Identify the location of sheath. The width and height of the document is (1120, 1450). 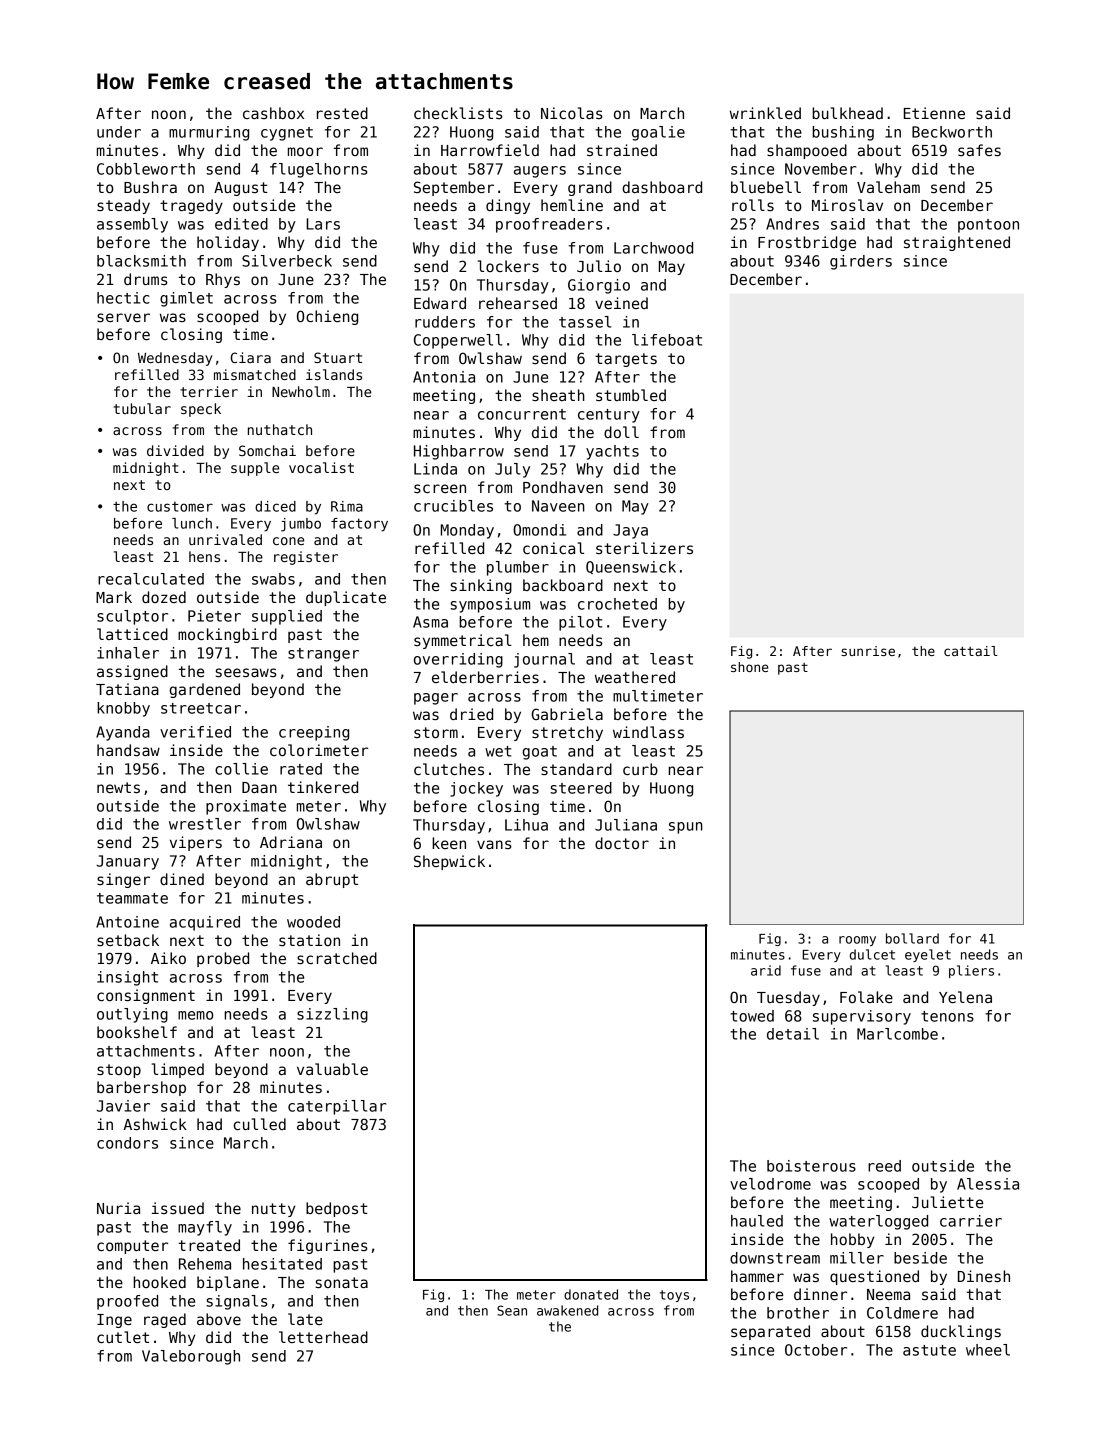
(558, 395).
